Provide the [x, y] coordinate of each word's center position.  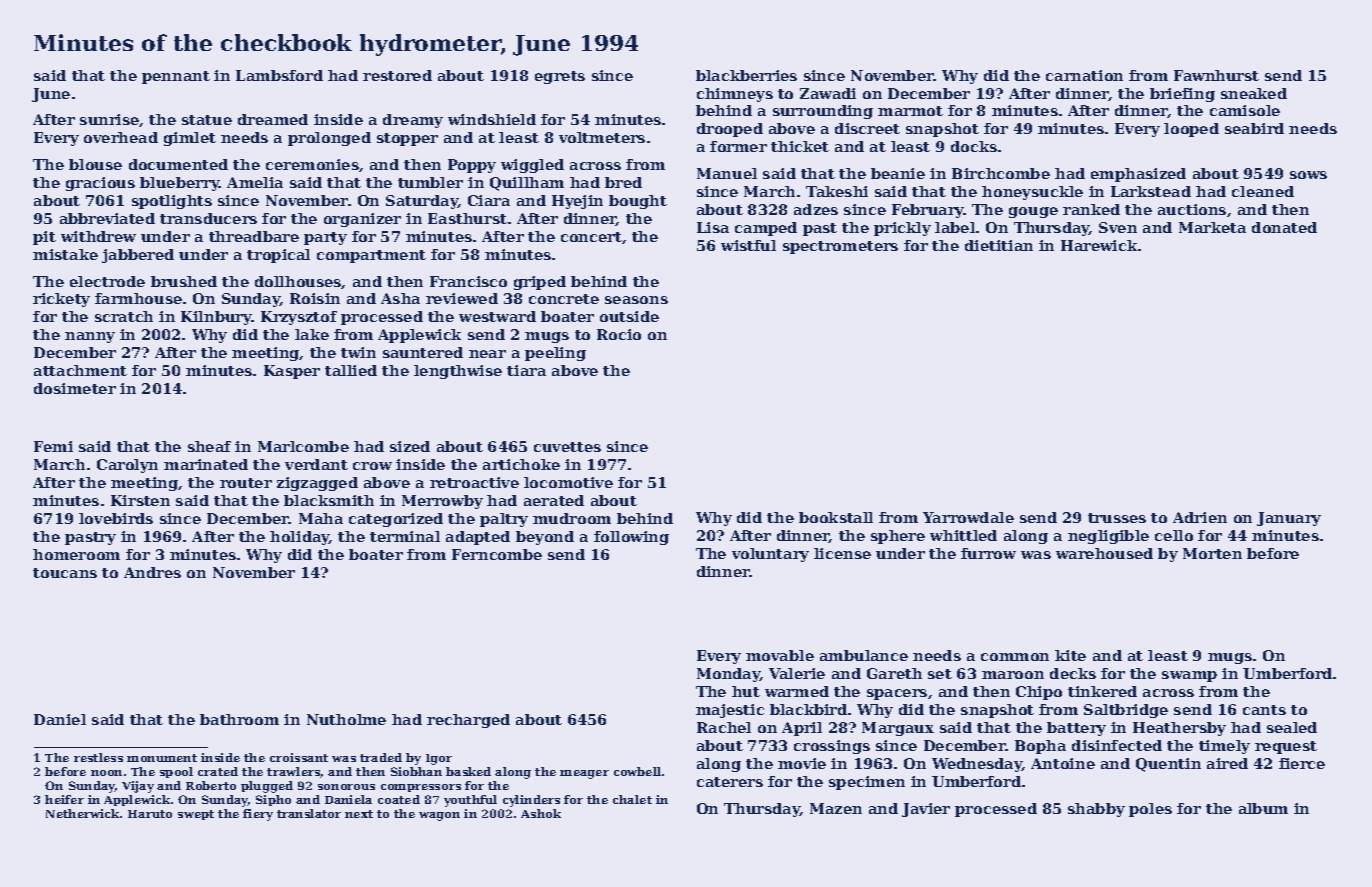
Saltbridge [1126, 711]
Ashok [541, 813]
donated [1284, 227]
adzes [816, 209]
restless [98, 757]
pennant [176, 77]
